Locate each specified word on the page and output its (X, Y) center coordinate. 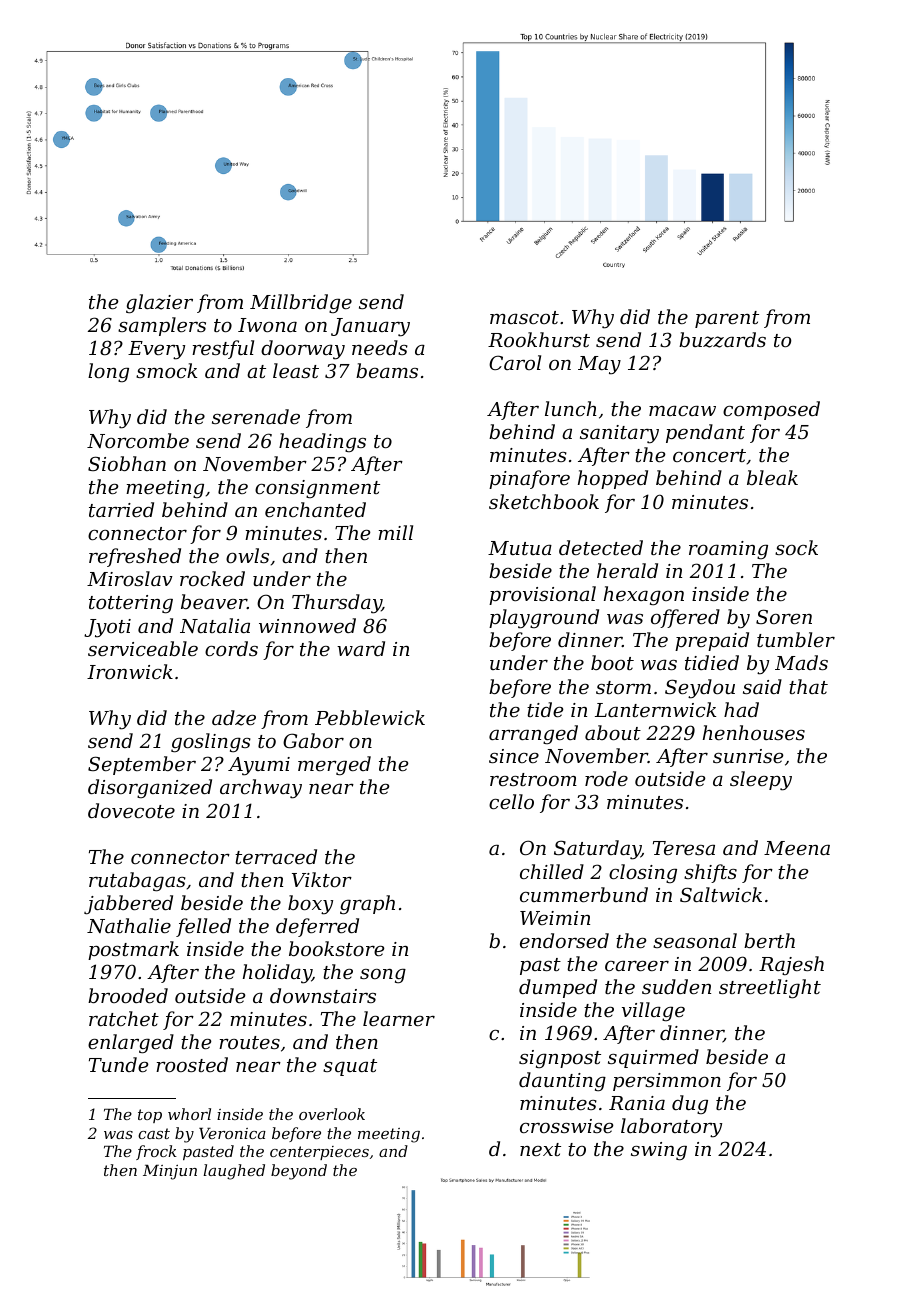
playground (544, 619)
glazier (159, 304)
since (514, 756)
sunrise (748, 756)
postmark (133, 950)
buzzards (722, 340)
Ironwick (130, 671)
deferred (317, 927)
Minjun (170, 1172)
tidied (712, 662)
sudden (676, 986)
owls (247, 555)
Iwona (267, 325)
